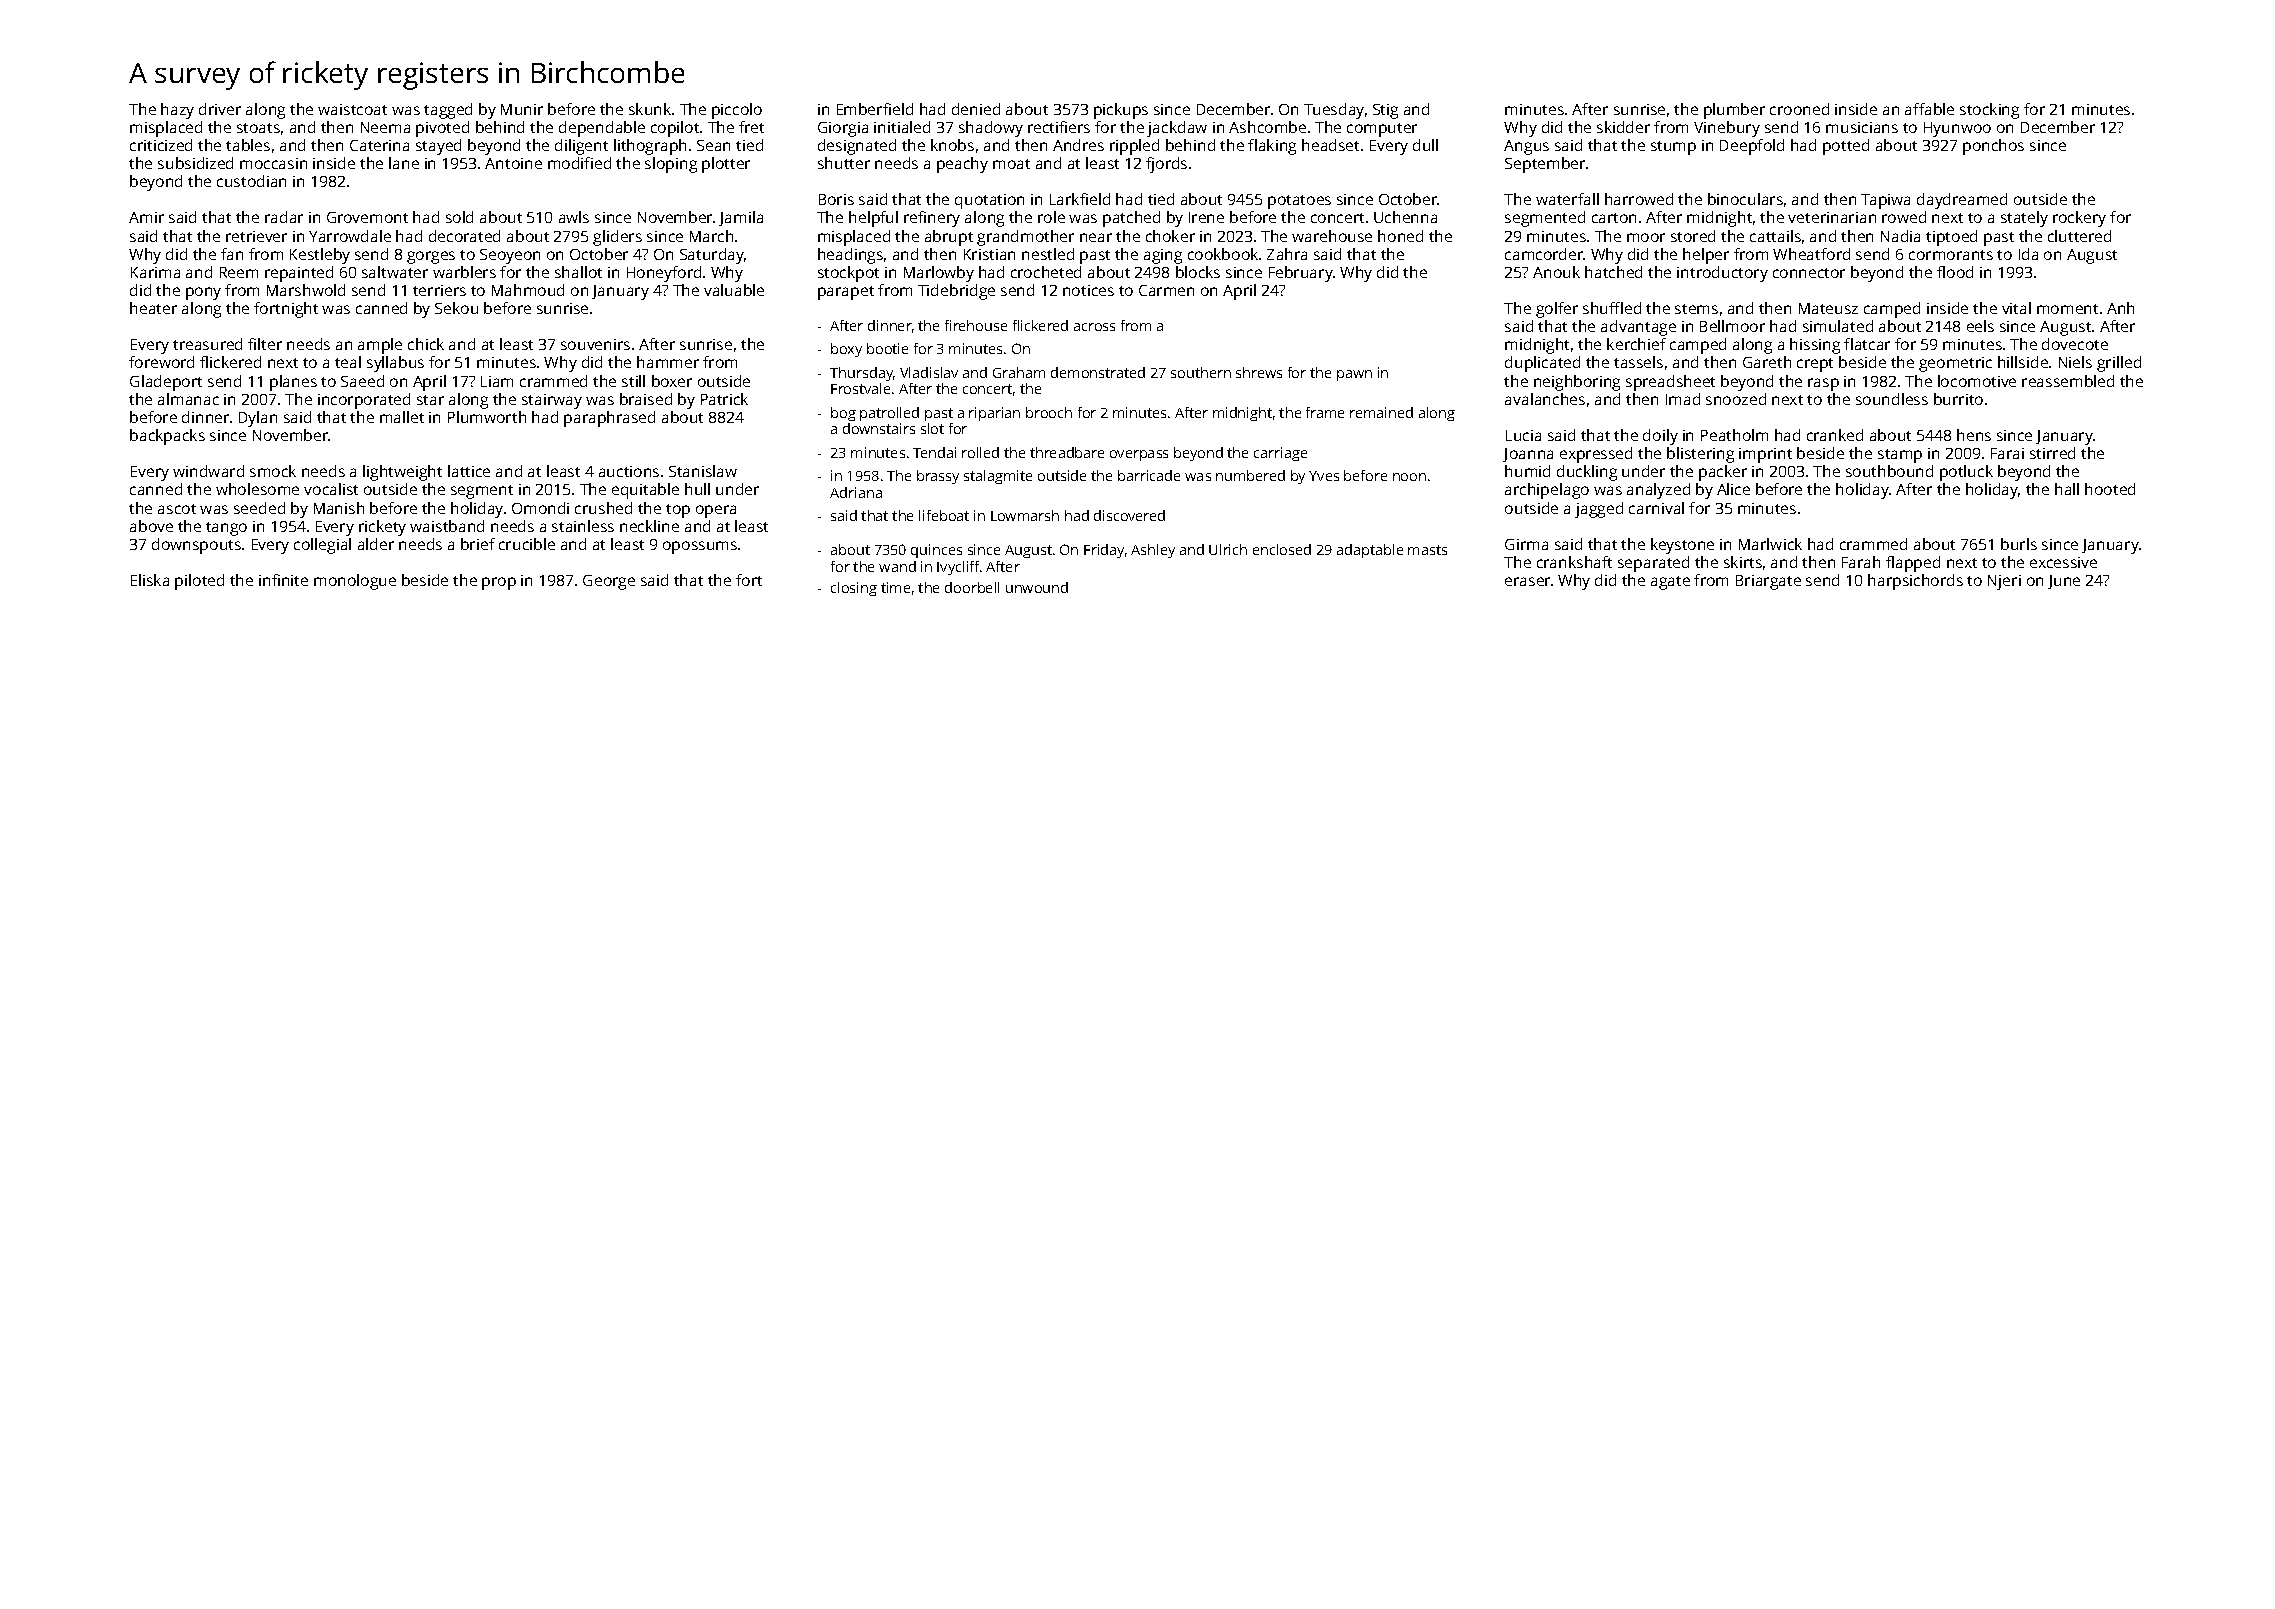 This document has height=1609, width=2275. Describe the element at coordinates (161, 145) in the document. I see `criticized` at that location.
